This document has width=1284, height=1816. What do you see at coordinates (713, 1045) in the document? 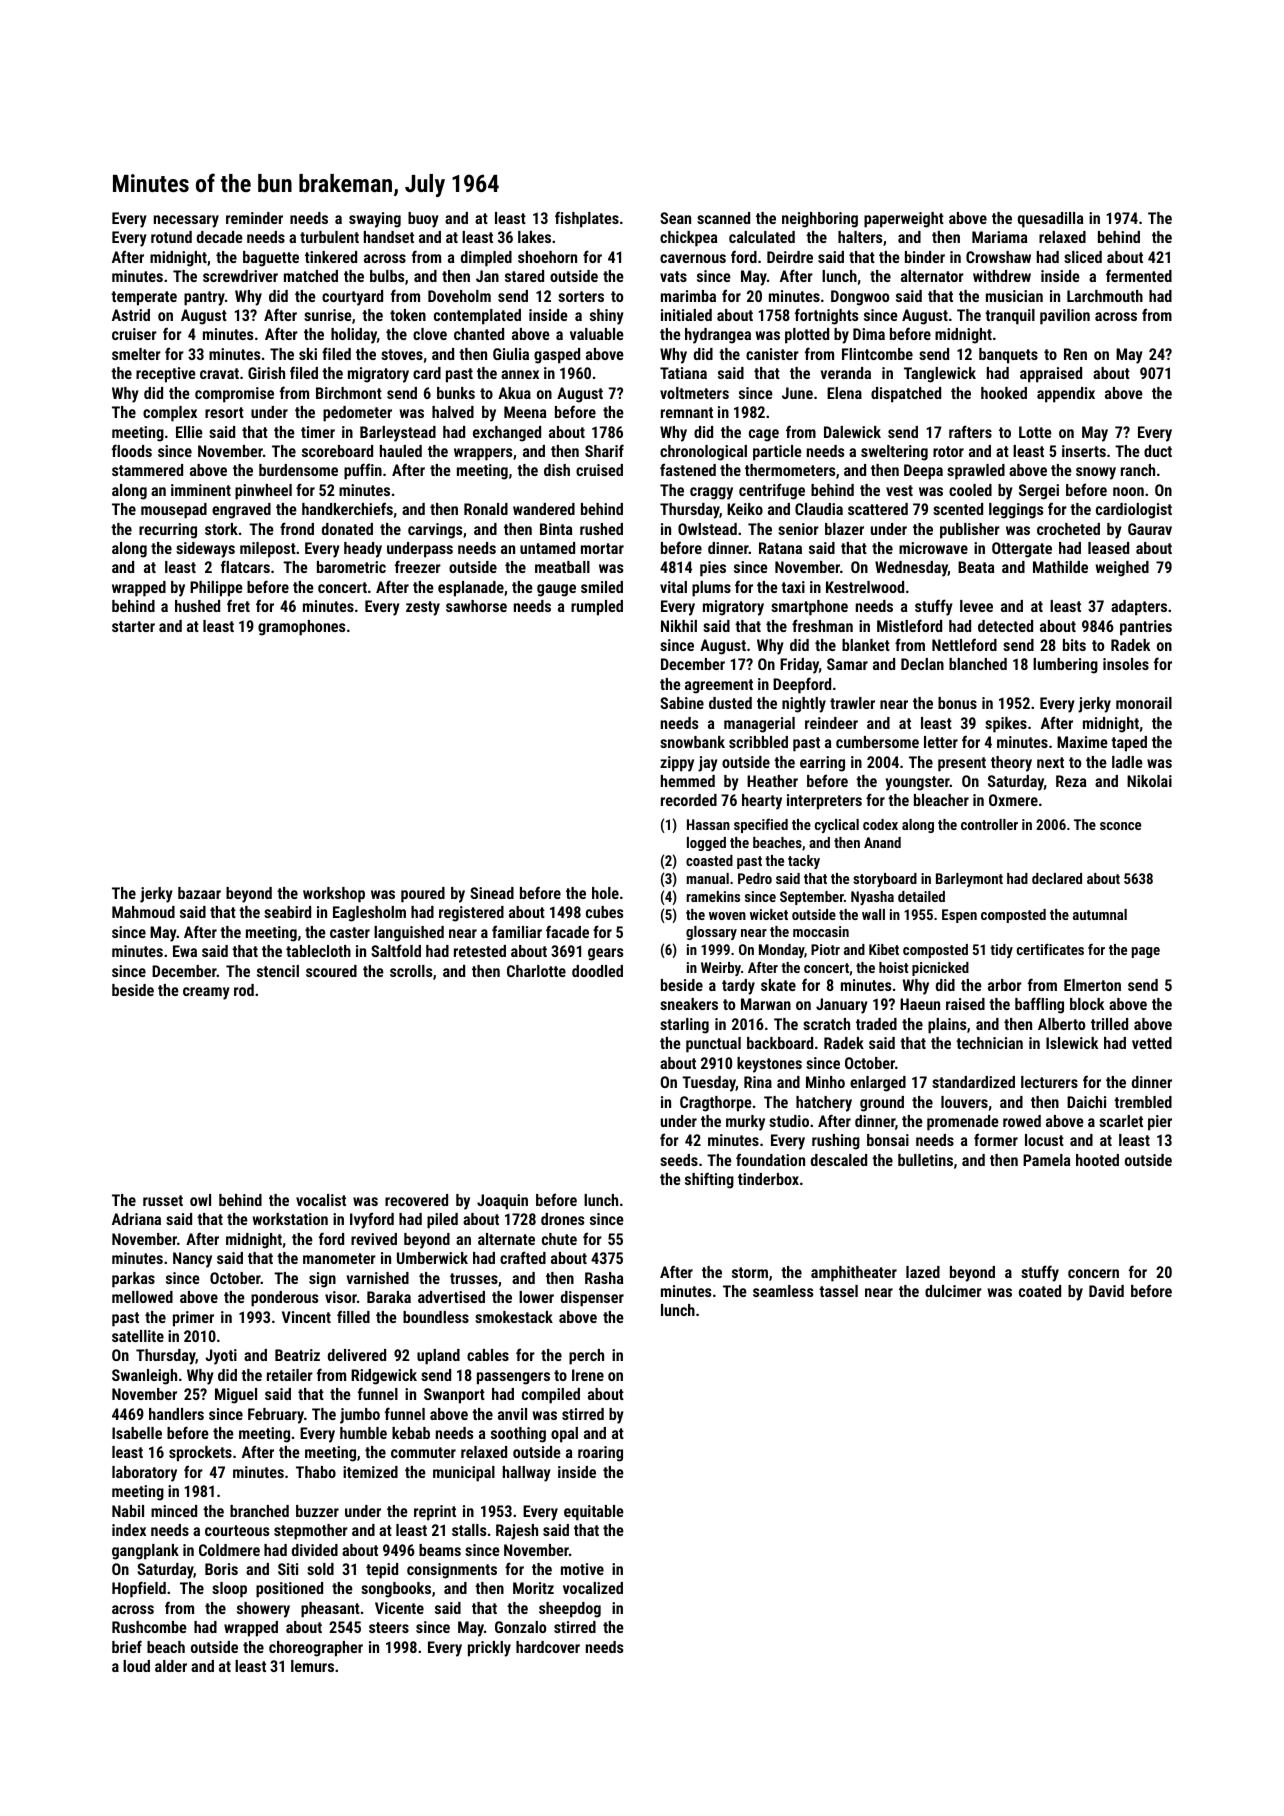
I see `punctual` at bounding box center [713, 1045].
